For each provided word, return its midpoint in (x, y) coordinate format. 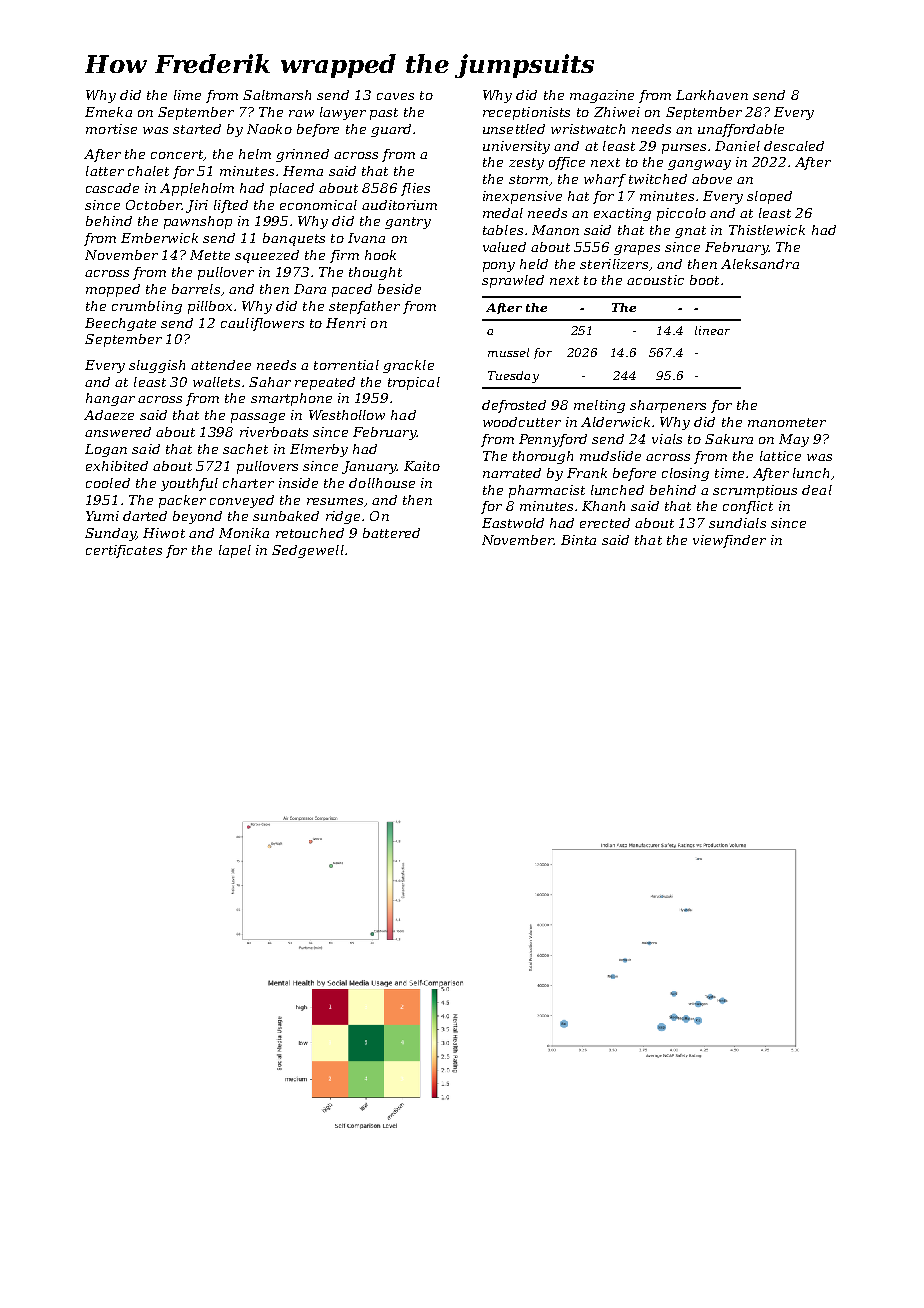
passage (258, 418)
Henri (346, 323)
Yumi (102, 516)
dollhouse (382, 483)
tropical (414, 383)
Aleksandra (760, 264)
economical (318, 205)
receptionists (526, 113)
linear (712, 330)
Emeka (108, 112)
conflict (748, 507)
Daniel (737, 146)
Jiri (197, 206)
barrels (196, 289)
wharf (605, 180)
